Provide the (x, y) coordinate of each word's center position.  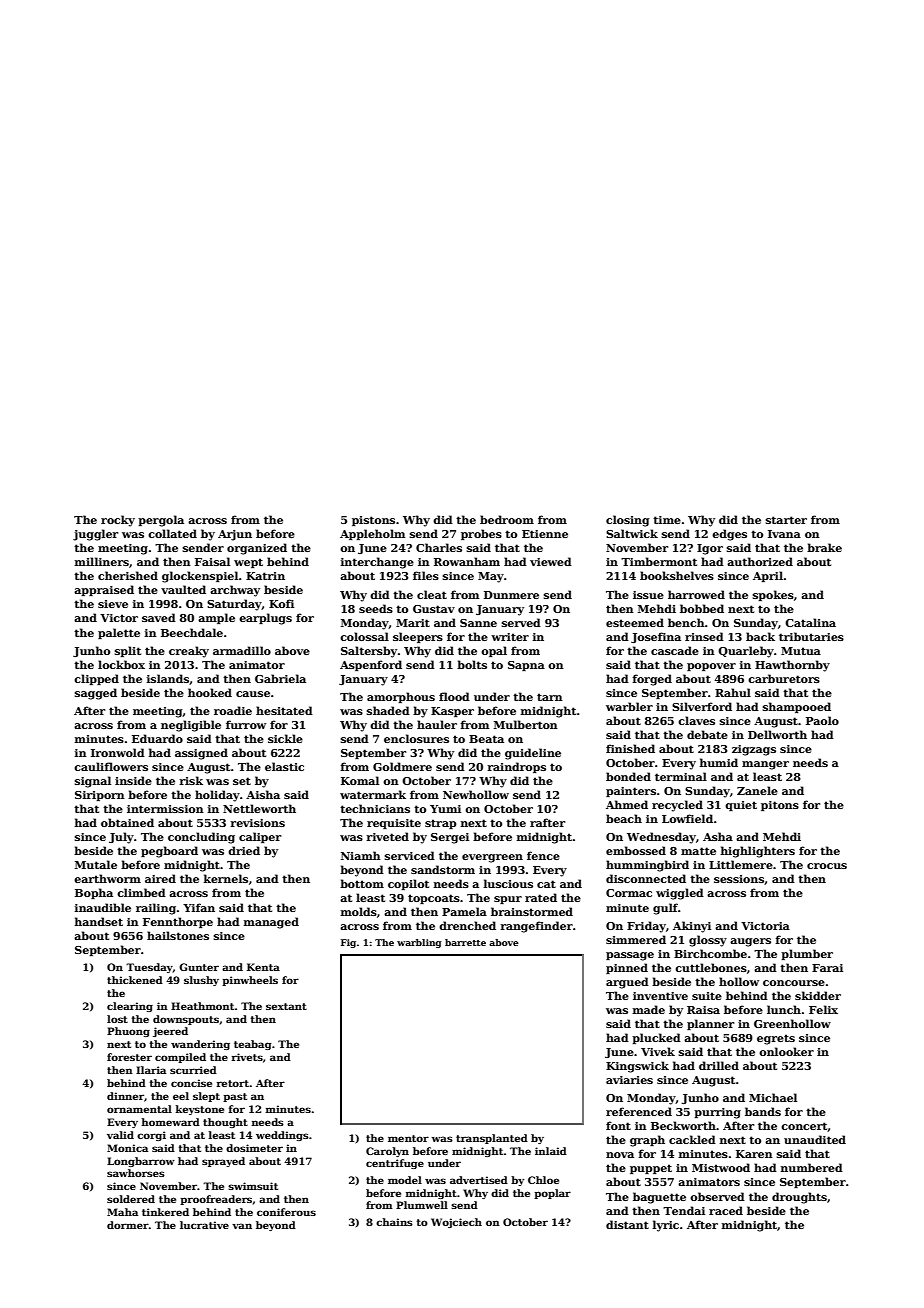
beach (624, 818)
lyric (666, 1226)
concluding (201, 838)
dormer (128, 1225)
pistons (373, 521)
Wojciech (456, 1223)
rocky (118, 521)
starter (786, 520)
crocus (827, 866)
